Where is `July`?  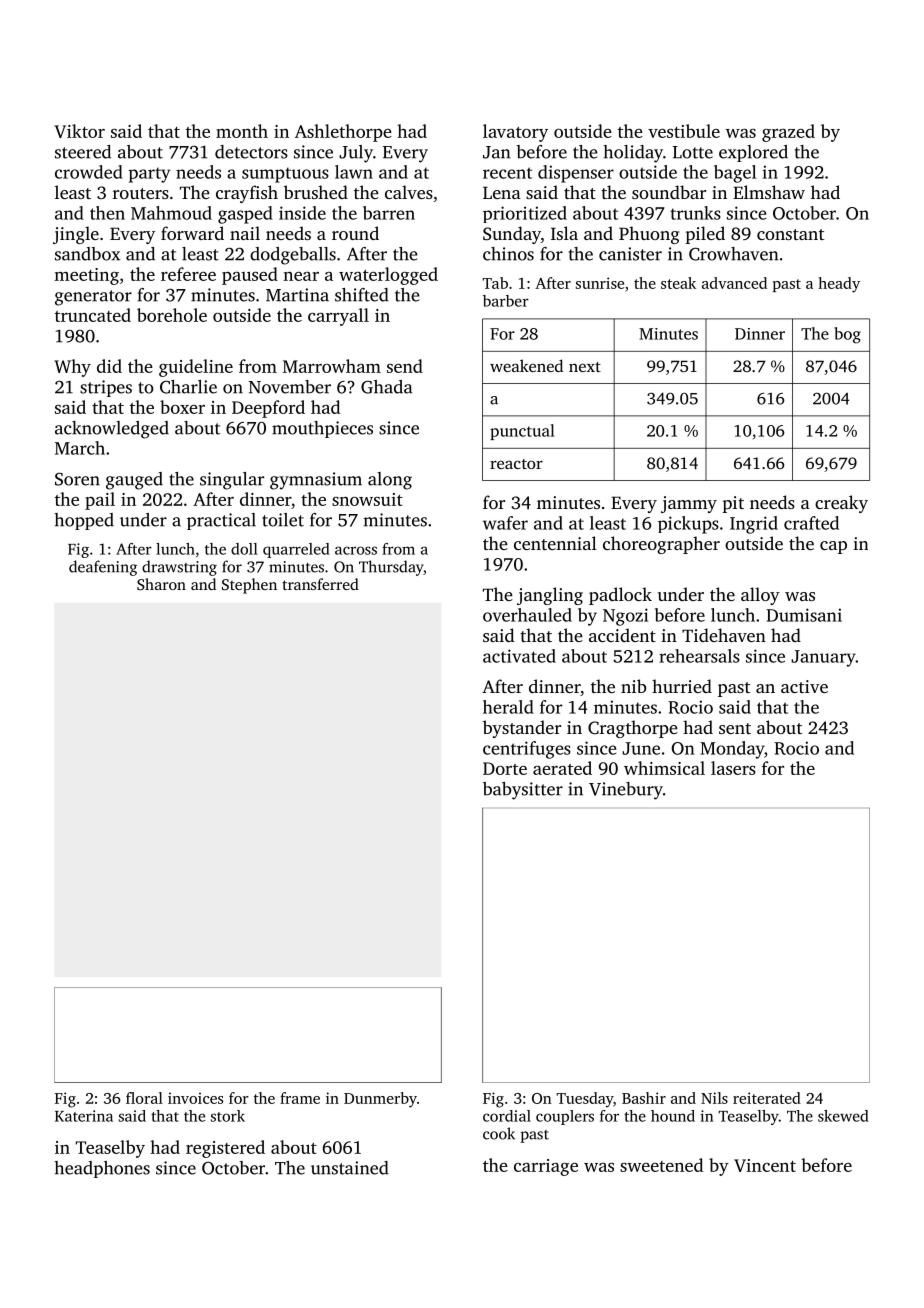 July is located at coordinates (356, 154).
